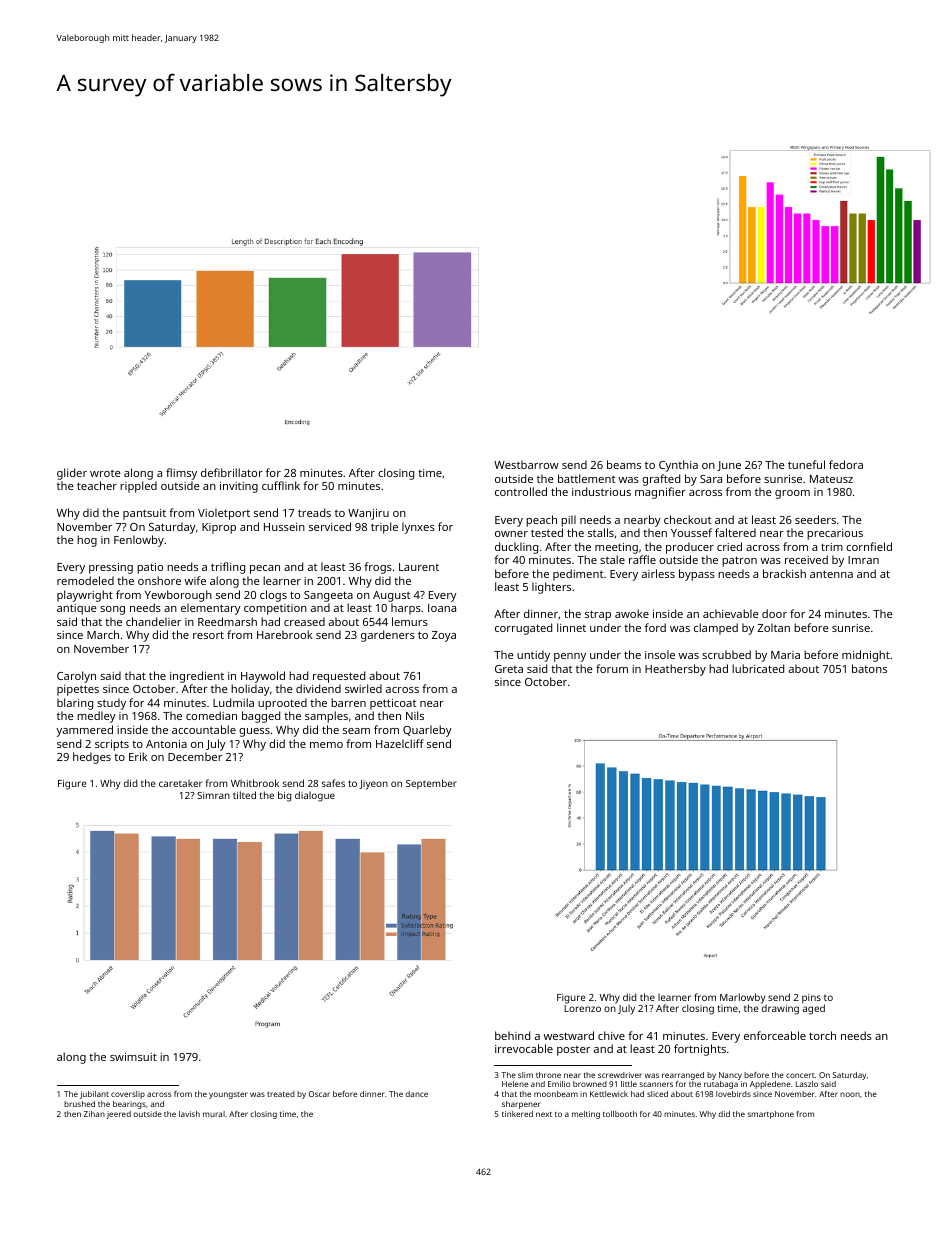 The width and height of the screenshot is (952, 1233). Describe the element at coordinates (239, 487) in the screenshot. I see `inviting` at that location.
